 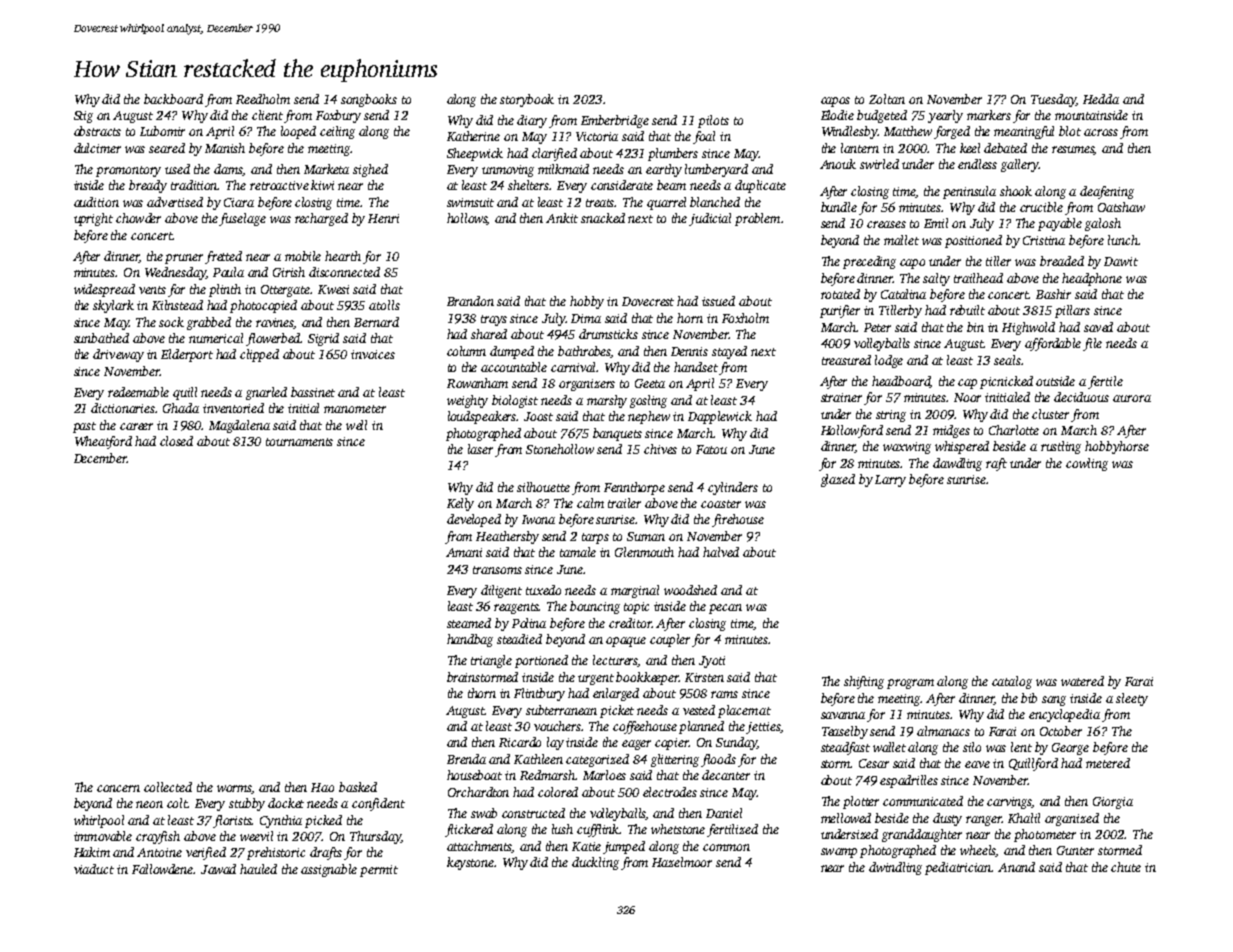 I want to click on Dapplewick, so click(x=720, y=417).
